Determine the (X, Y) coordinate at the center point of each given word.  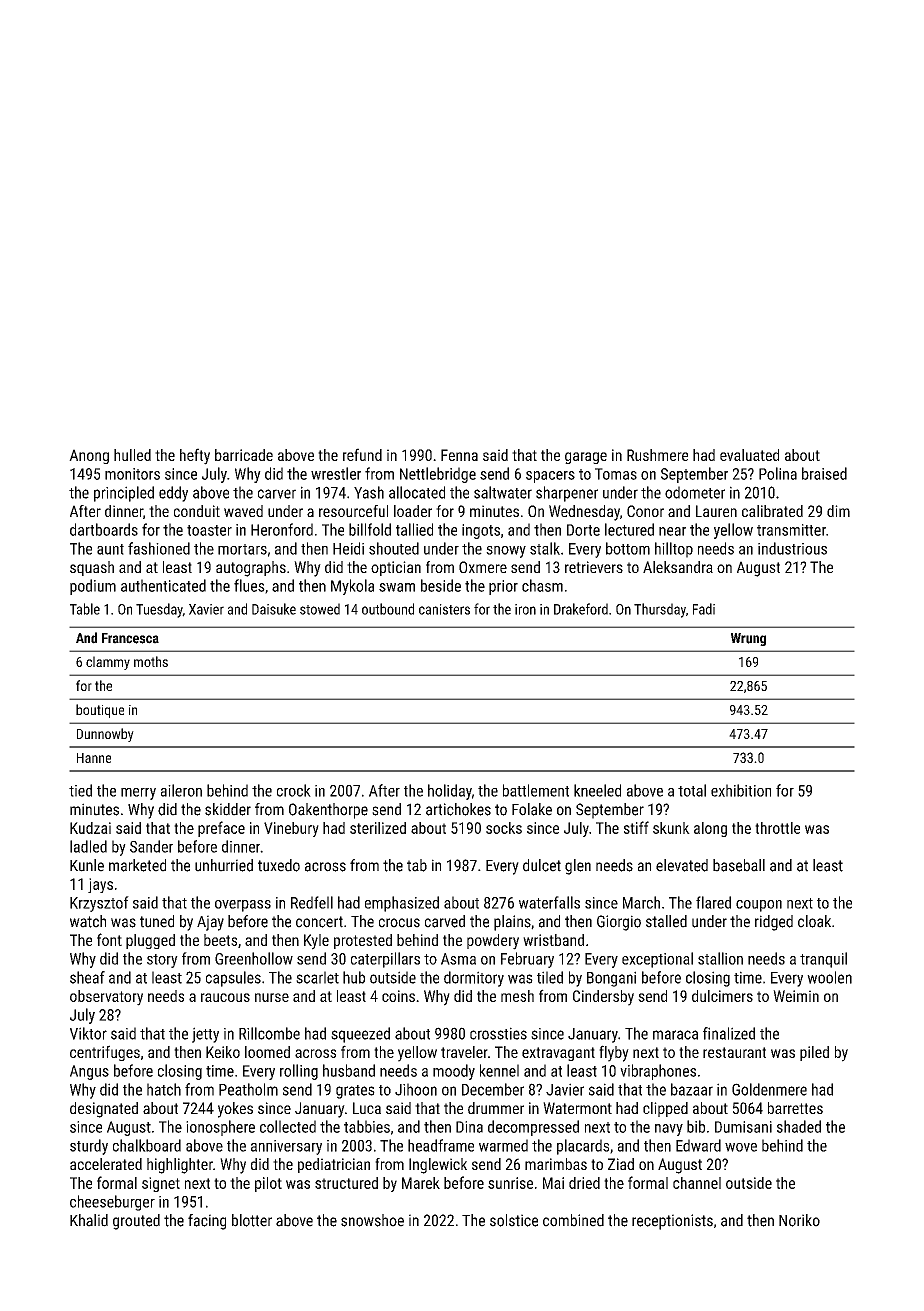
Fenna (459, 455)
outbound (388, 609)
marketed (137, 865)
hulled (132, 455)
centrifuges (105, 1053)
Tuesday (159, 610)
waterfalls (549, 902)
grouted (136, 1222)
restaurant (734, 1052)
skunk (671, 828)
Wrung (748, 639)
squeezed (360, 1035)
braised (824, 473)
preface (221, 829)
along (710, 829)
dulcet (542, 865)
